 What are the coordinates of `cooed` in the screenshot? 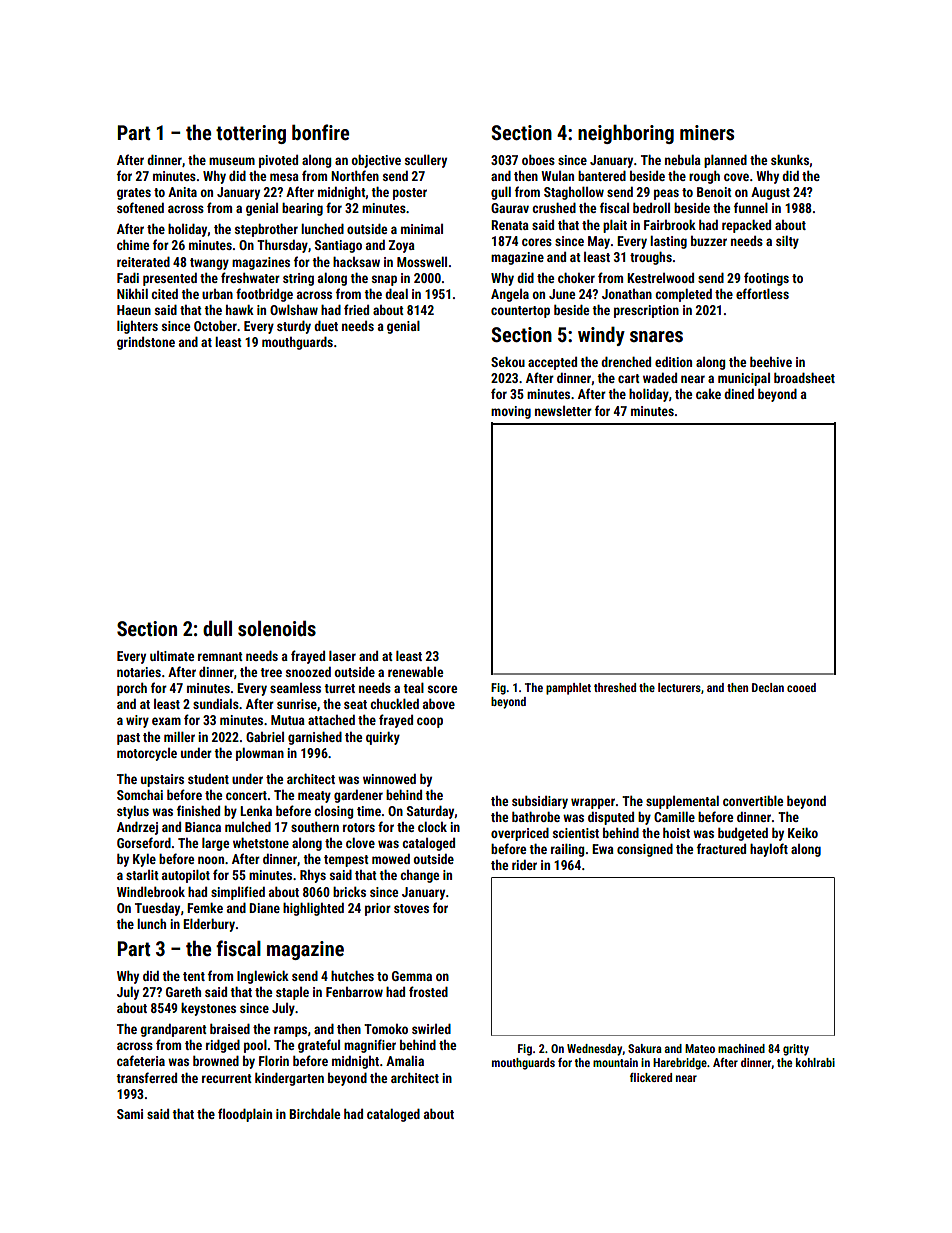 It's located at (801, 687).
